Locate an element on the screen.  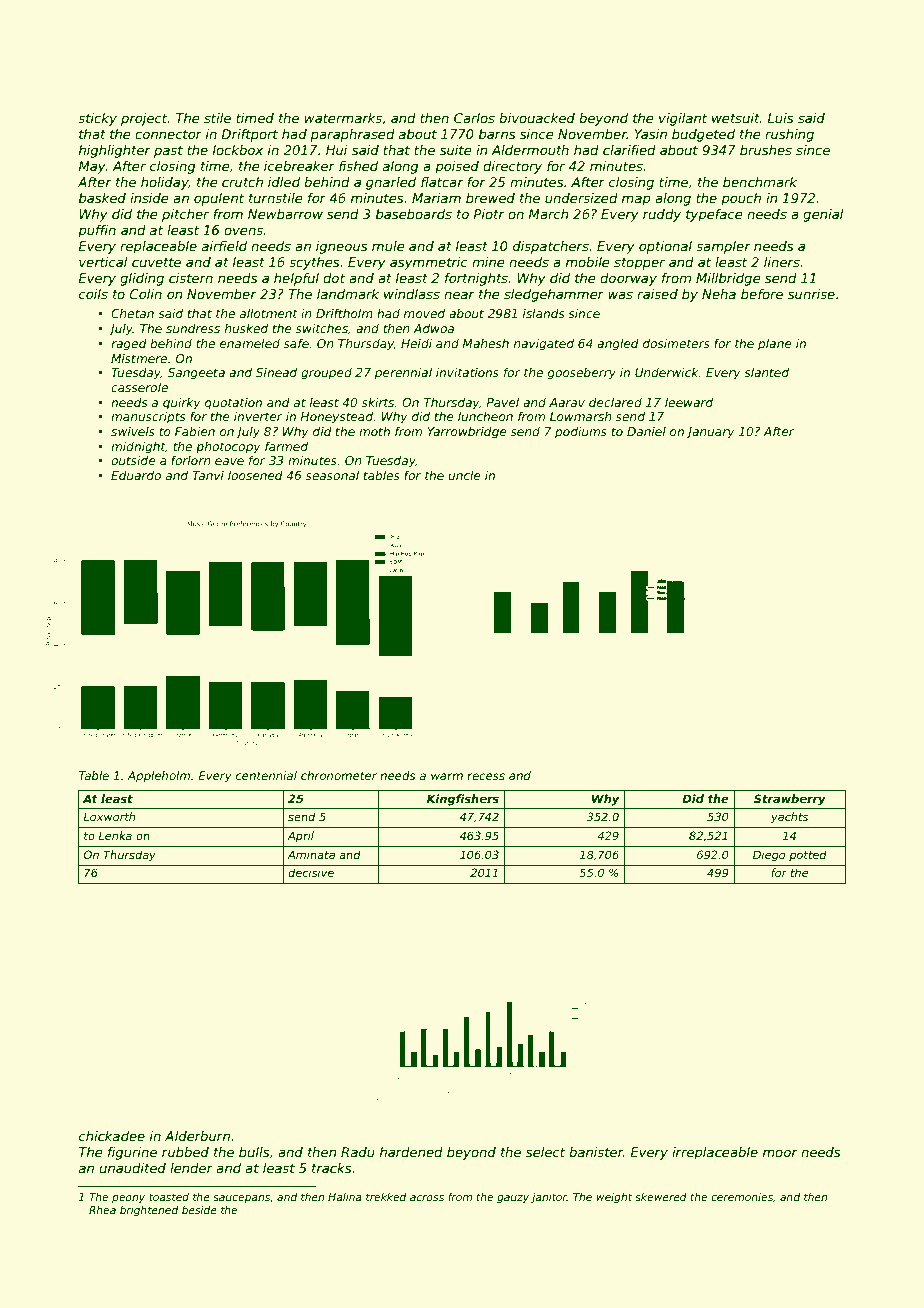
gliding is located at coordinates (142, 279).
